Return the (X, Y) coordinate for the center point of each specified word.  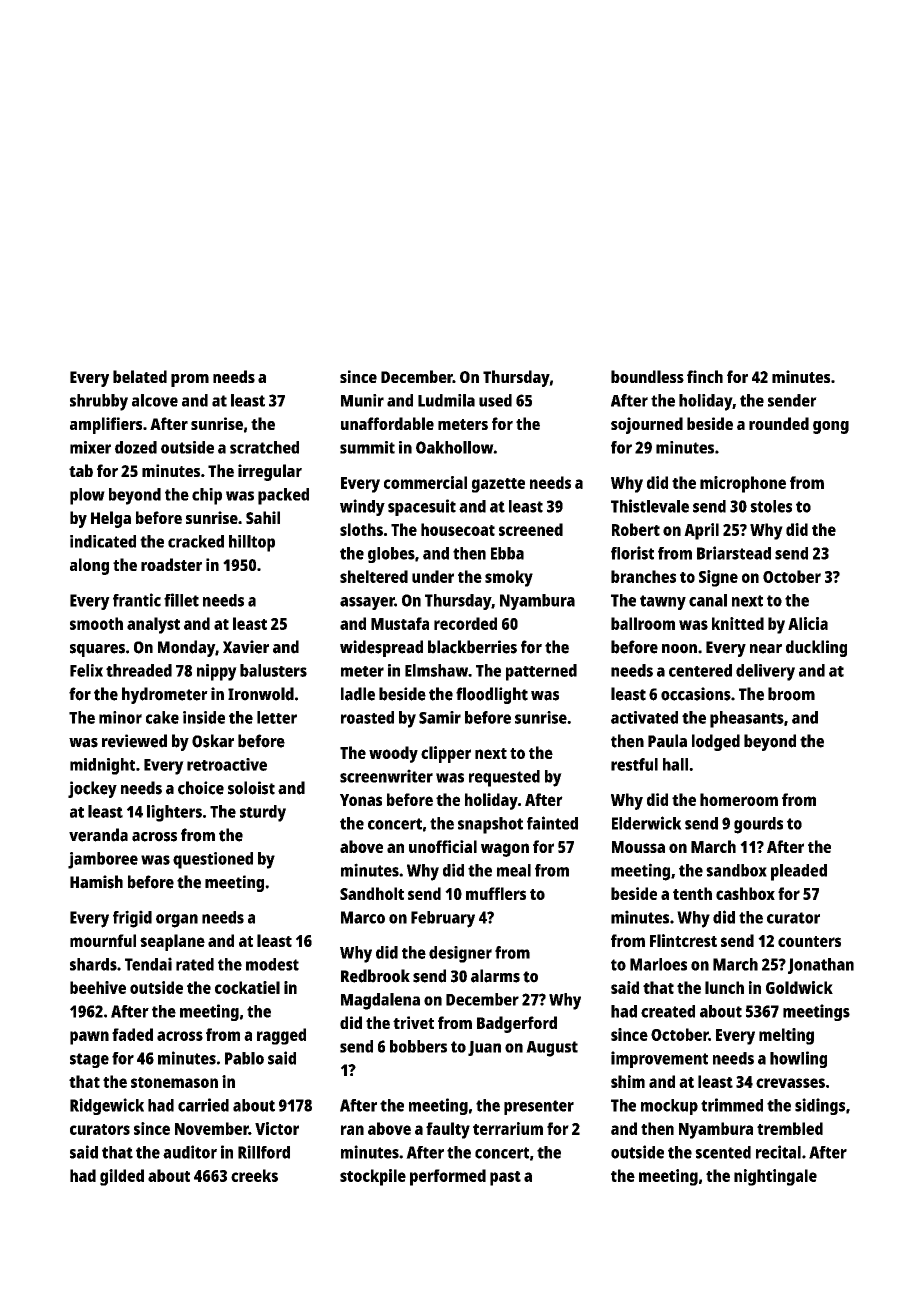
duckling (816, 648)
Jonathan (821, 966)
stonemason (174, 1082)
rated (195, 964)
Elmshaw (436, 670)
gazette (498, 485)
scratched (264, 447)
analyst (153, 625)
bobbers (418, 1046)
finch (705, 376)
